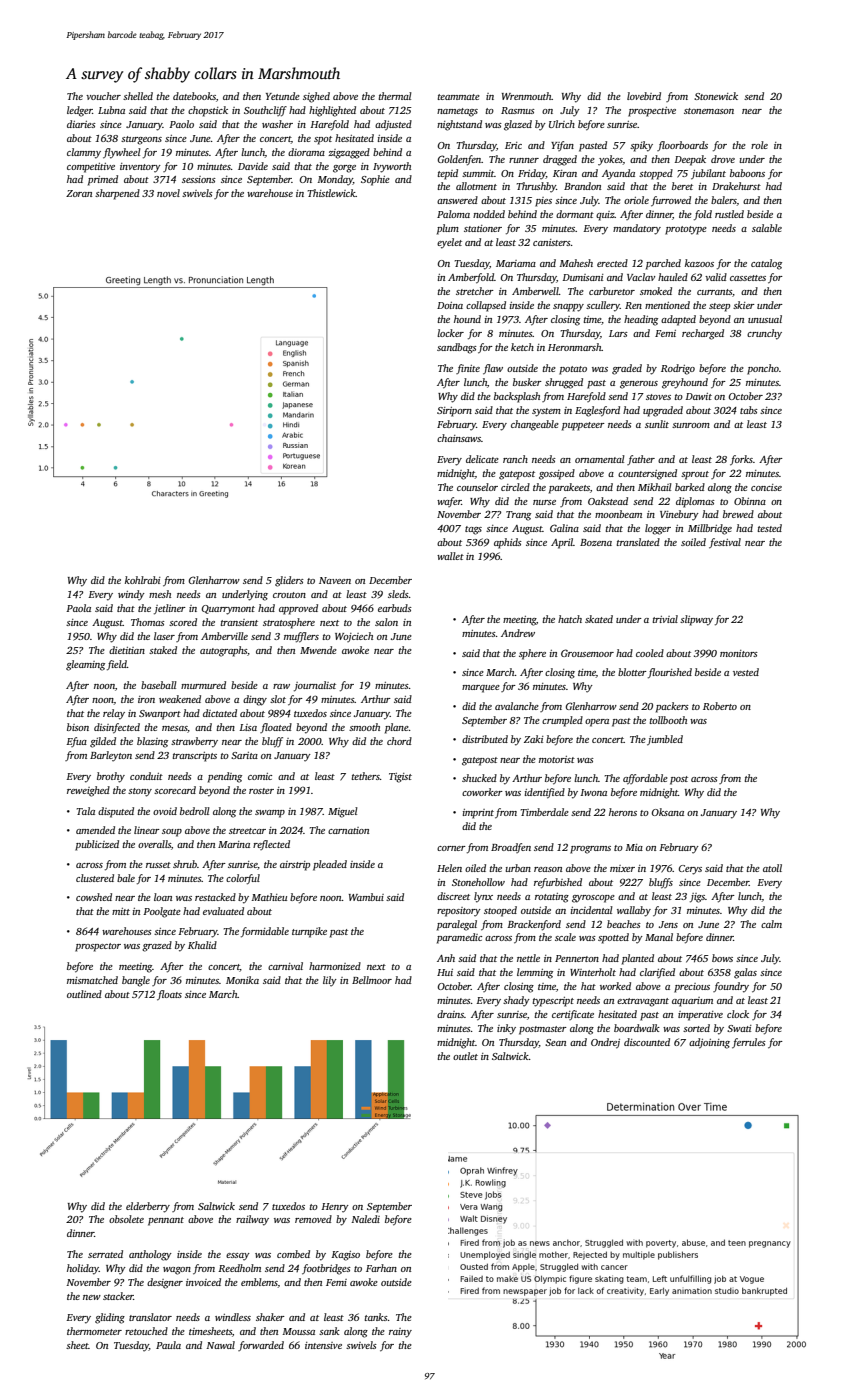 The width and height of the screenshot is (849, 1400). Describe the element at coordinates (577, 958) in the screenshot. I see `Pennerton` at that location.
